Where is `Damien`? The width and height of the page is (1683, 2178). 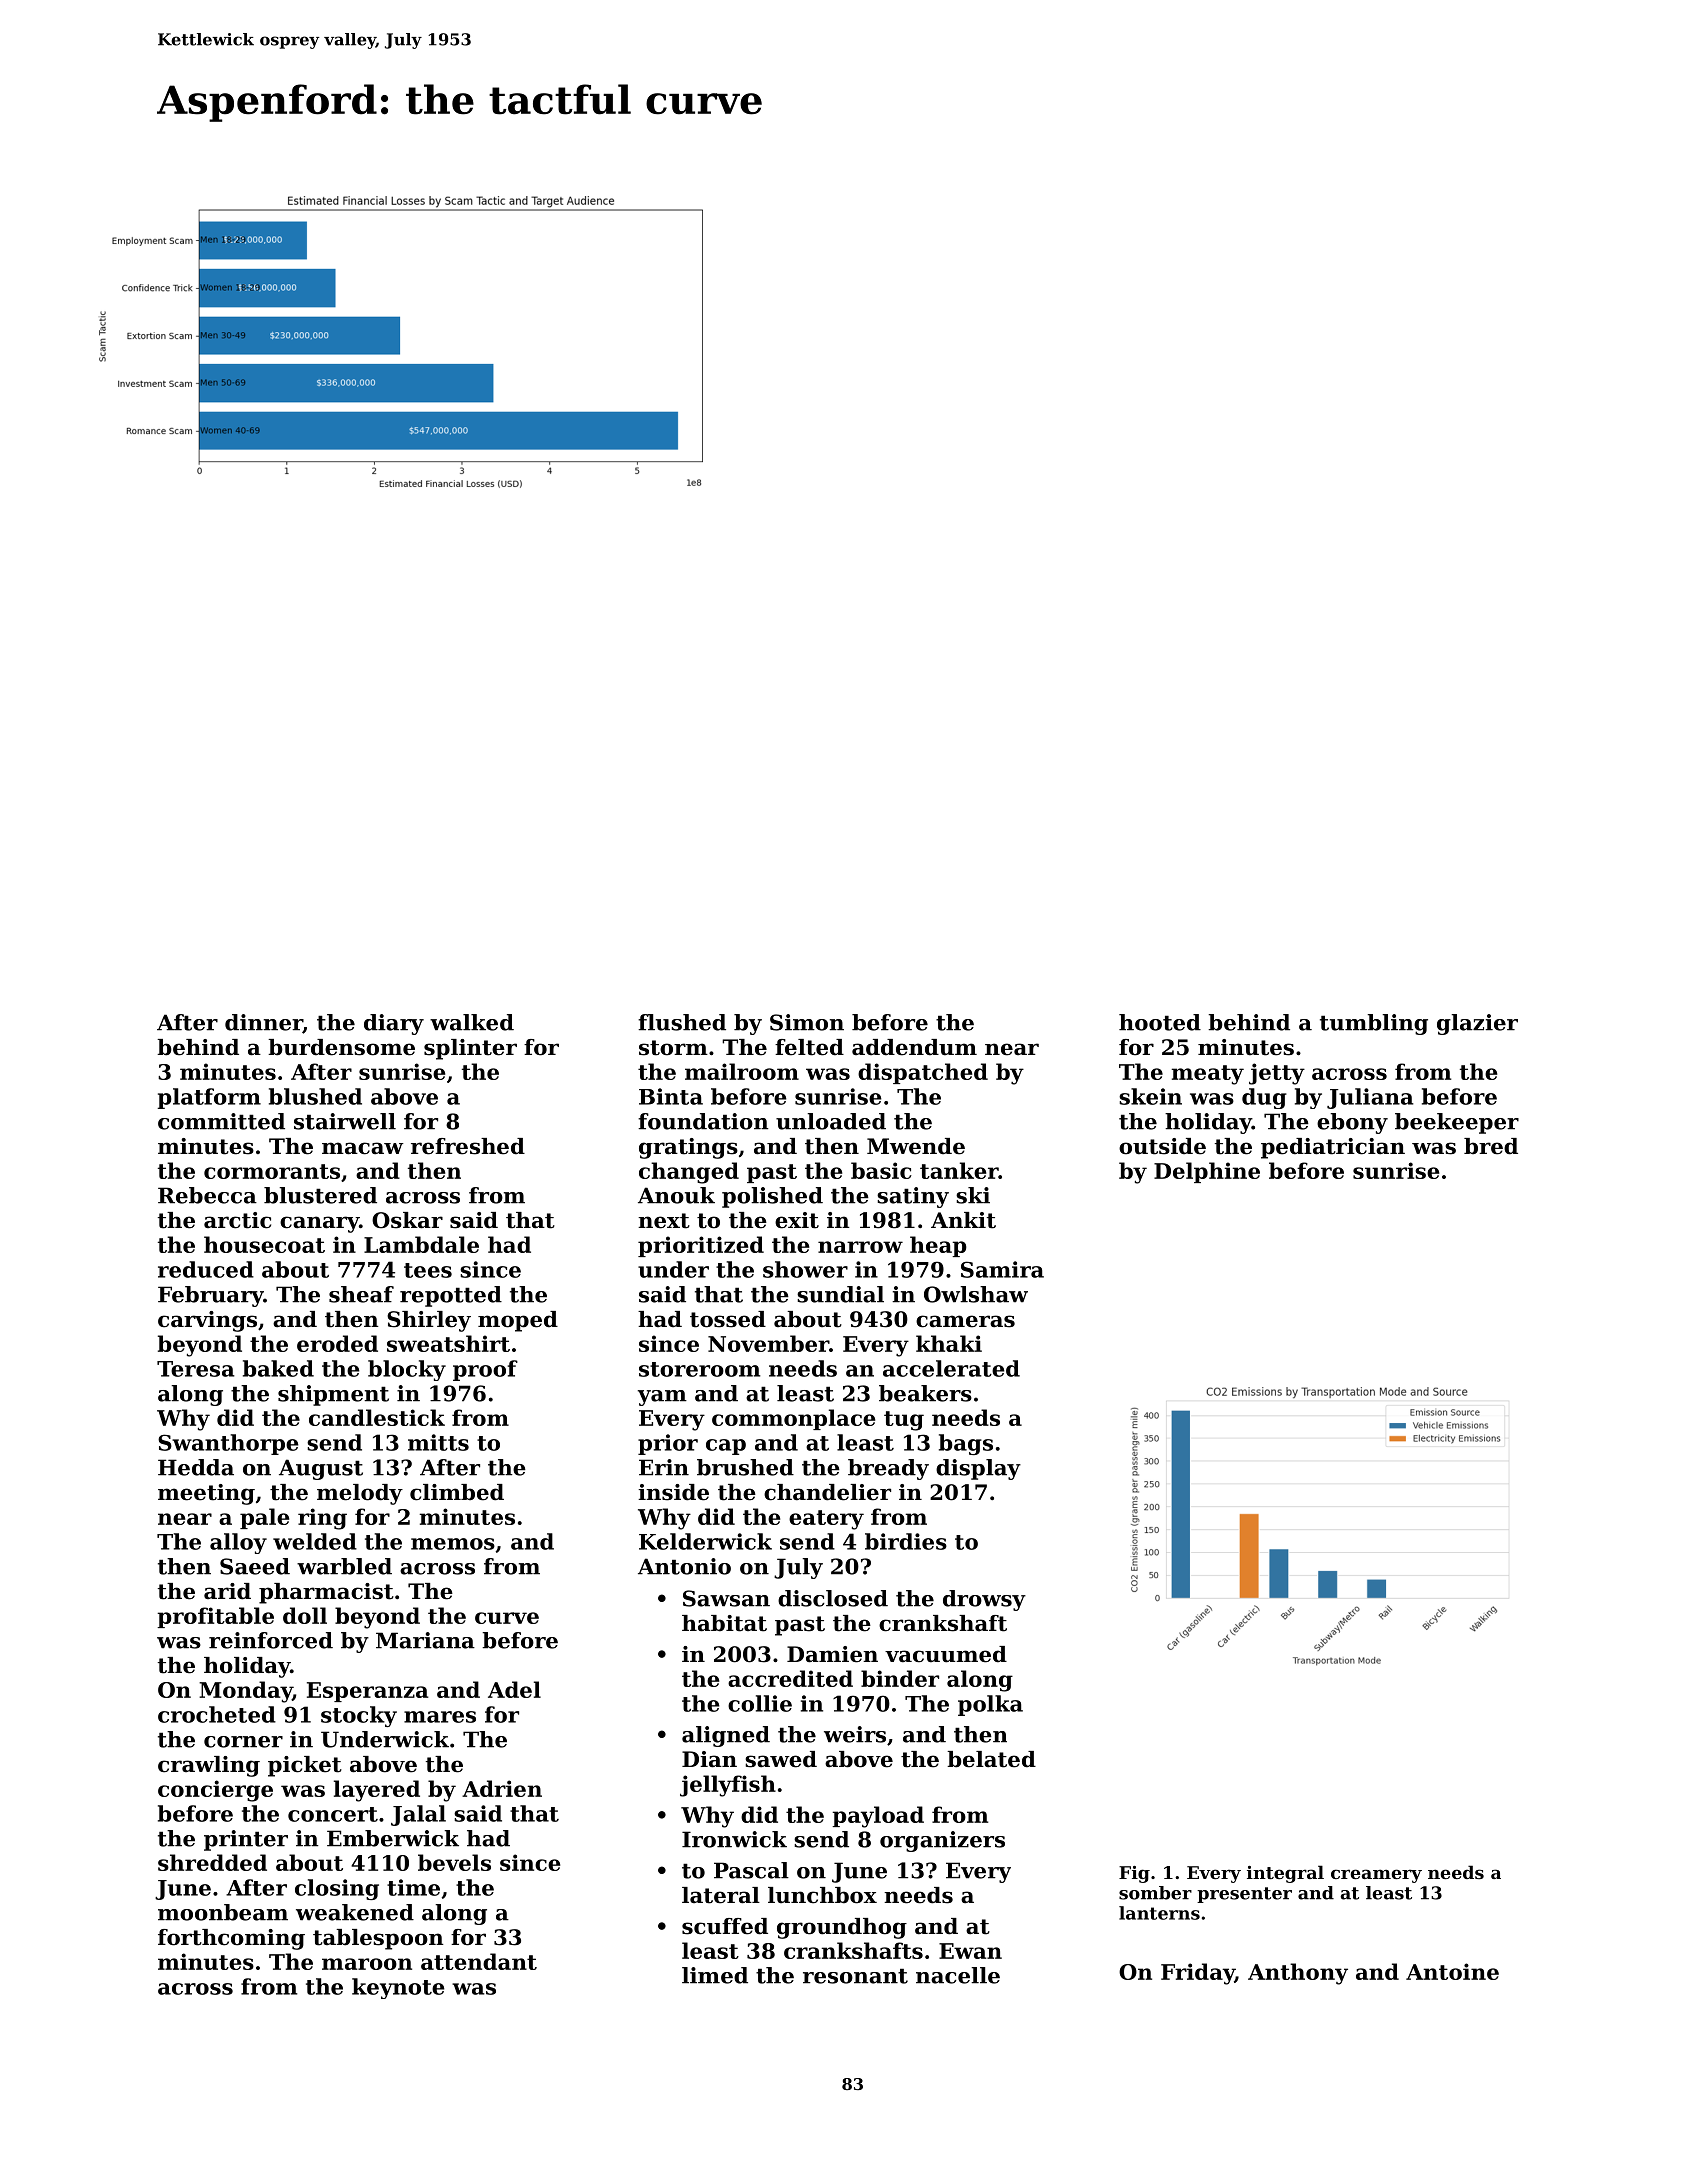
Damien is located at coordinates (832, 1654).
